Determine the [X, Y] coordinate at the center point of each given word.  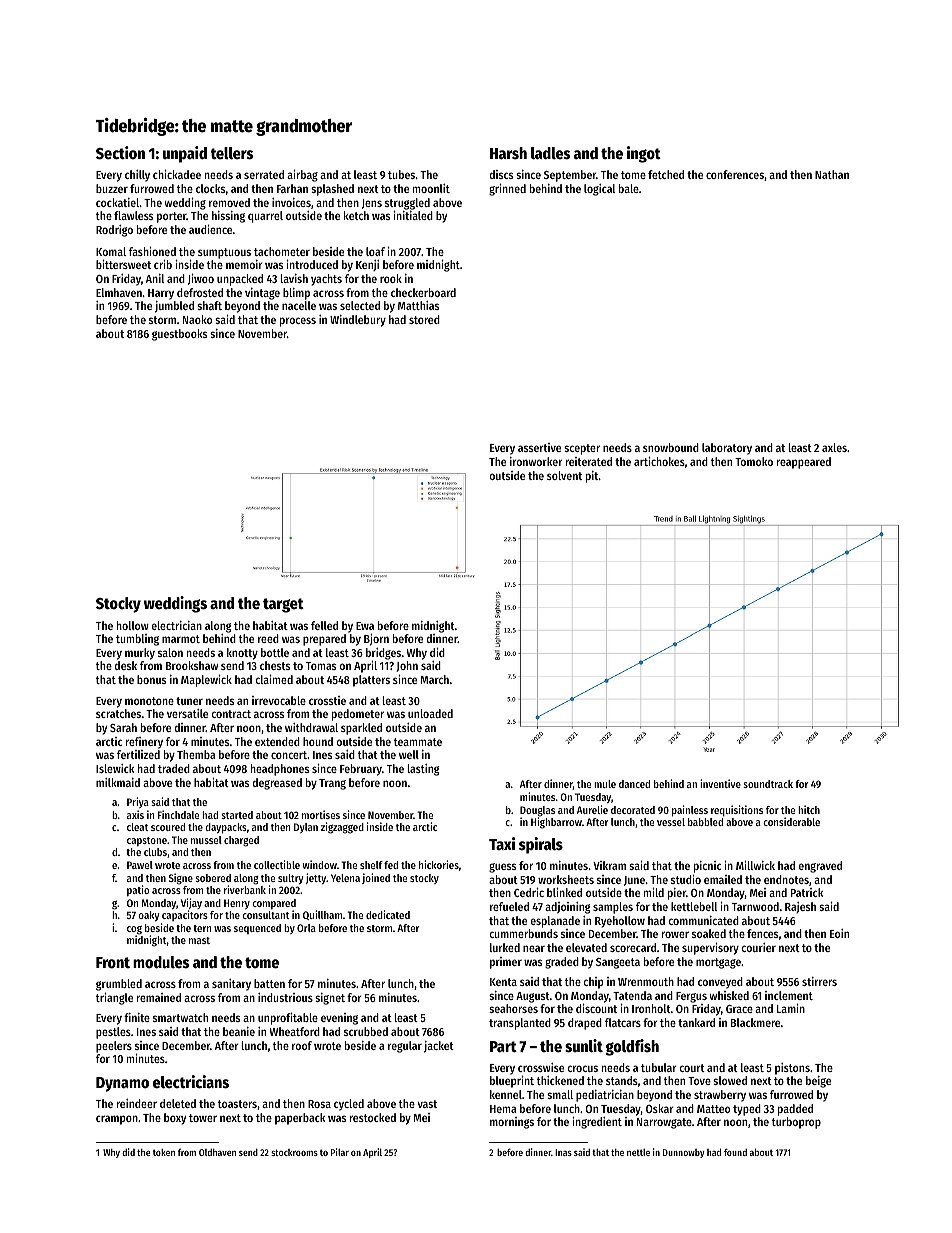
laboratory [727, 449]
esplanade [555, 922]
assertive [539, 447]
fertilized [138, 754]
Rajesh [800, 907]
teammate [418, 742]
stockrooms [294, 1152]
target [283, 605]
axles [834, 447]
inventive [720, 783]
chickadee [177, 174]
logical [599, 190]
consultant [266, 915]
